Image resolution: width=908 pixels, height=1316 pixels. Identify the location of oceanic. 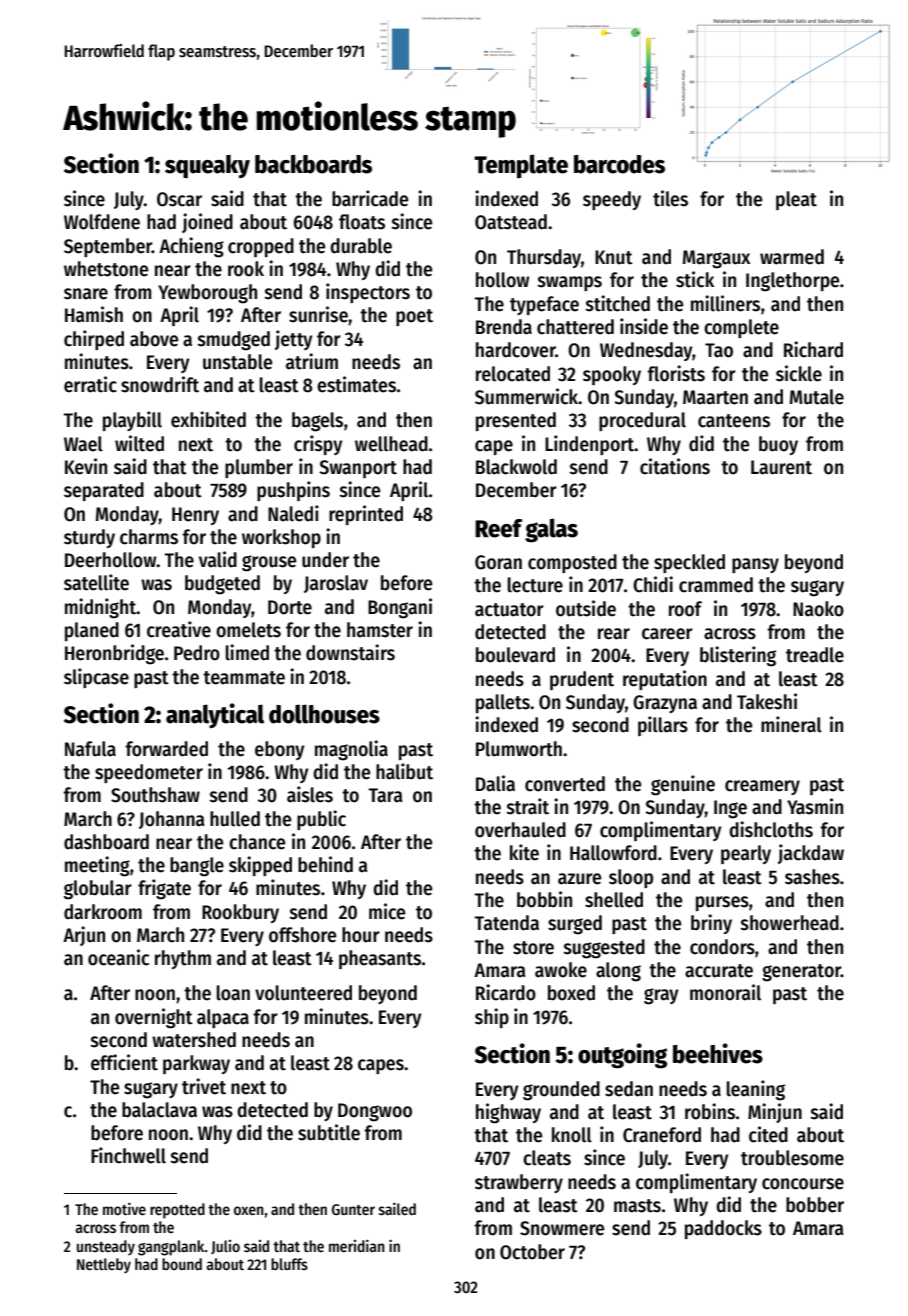
(118, 957).
